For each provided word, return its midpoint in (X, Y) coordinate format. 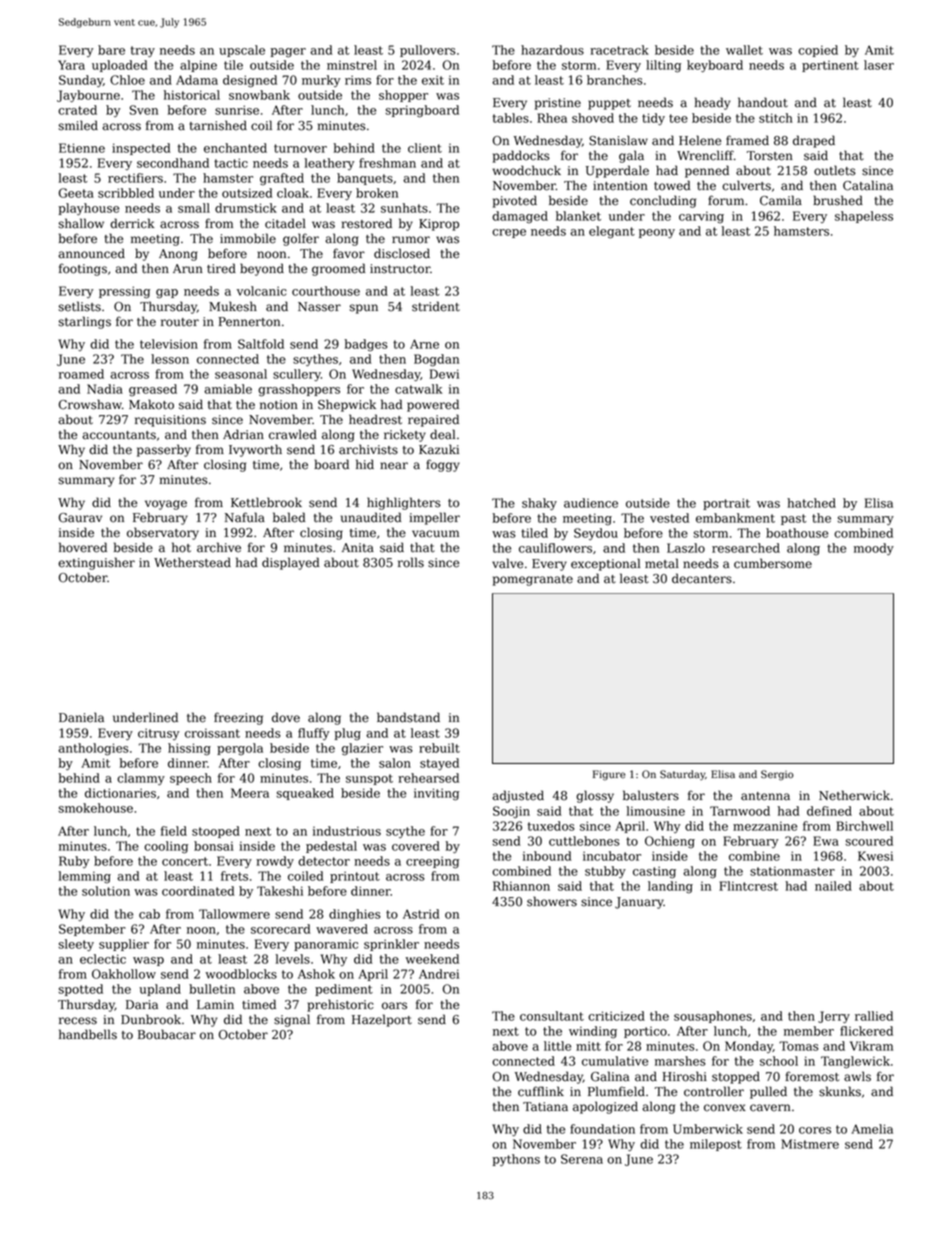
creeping (432, 862)
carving (701, 217)
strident (436, 306)
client (425, 148)
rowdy (275, 862)
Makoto (151, 404)
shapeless (864, 217)
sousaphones (713, 1017)
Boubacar (167, 1034)
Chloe (127, 80)
